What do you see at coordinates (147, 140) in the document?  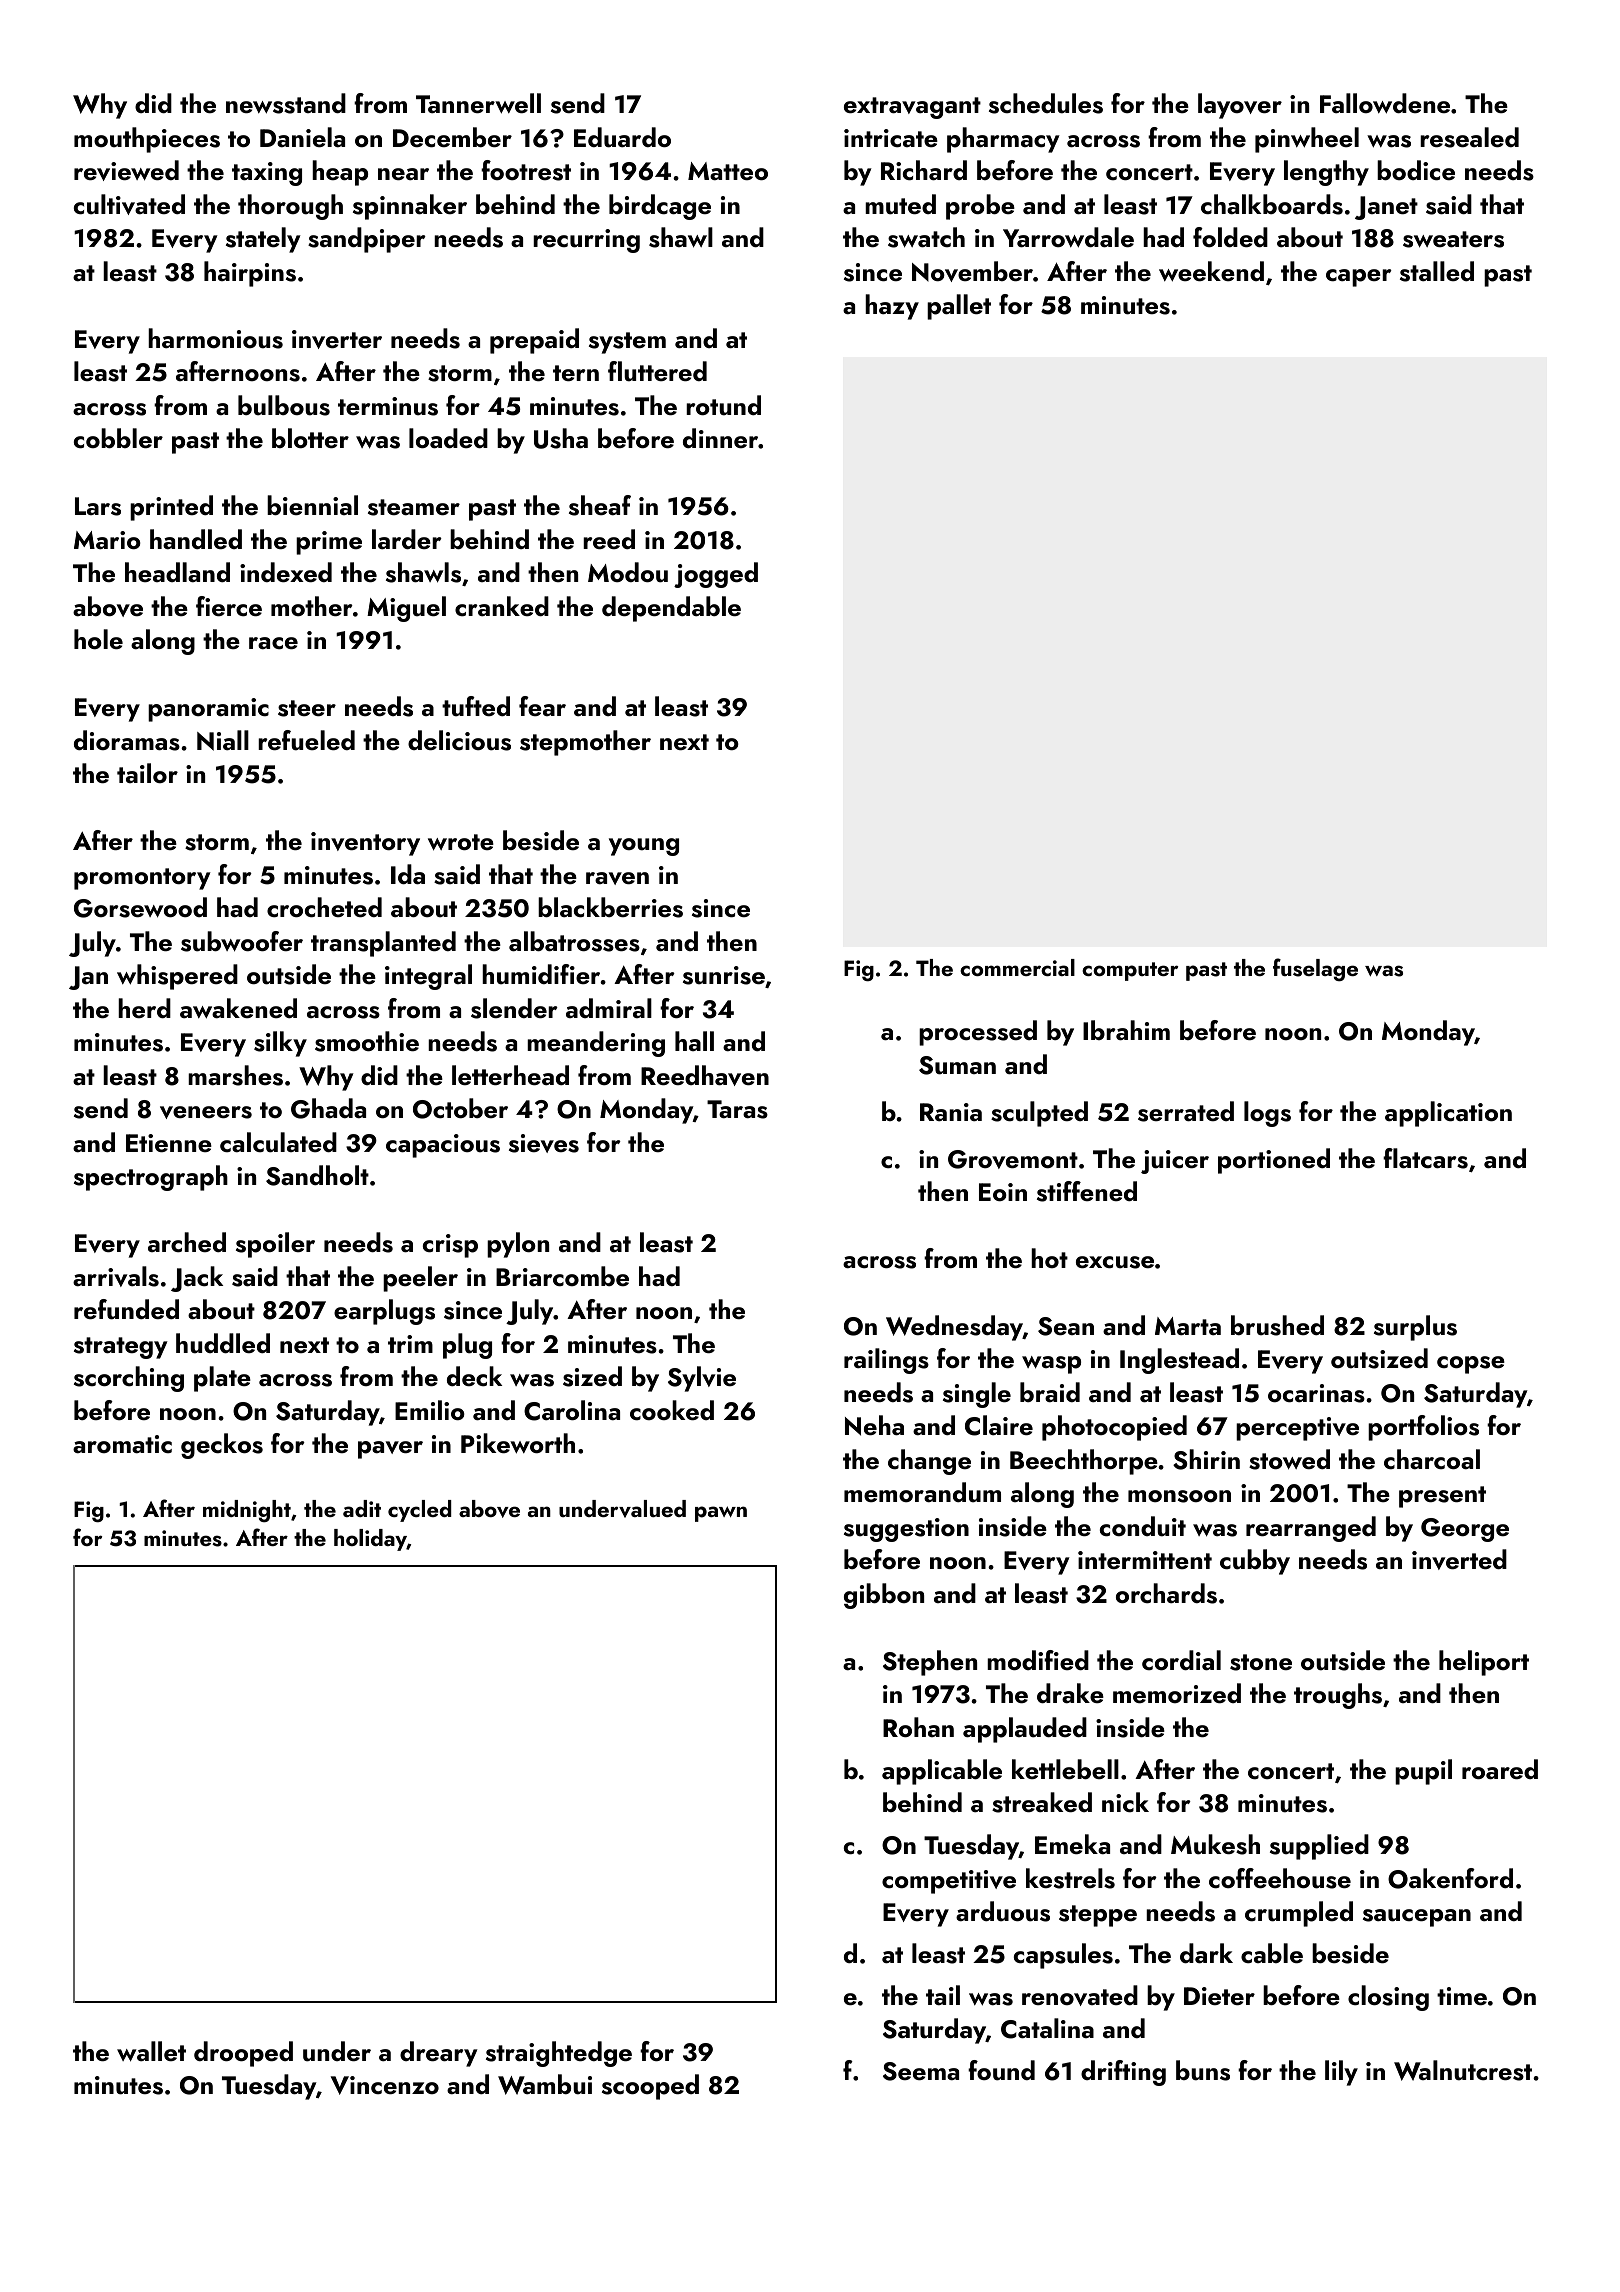 I see `mouthpieces` at bounding box center [147, 140].
